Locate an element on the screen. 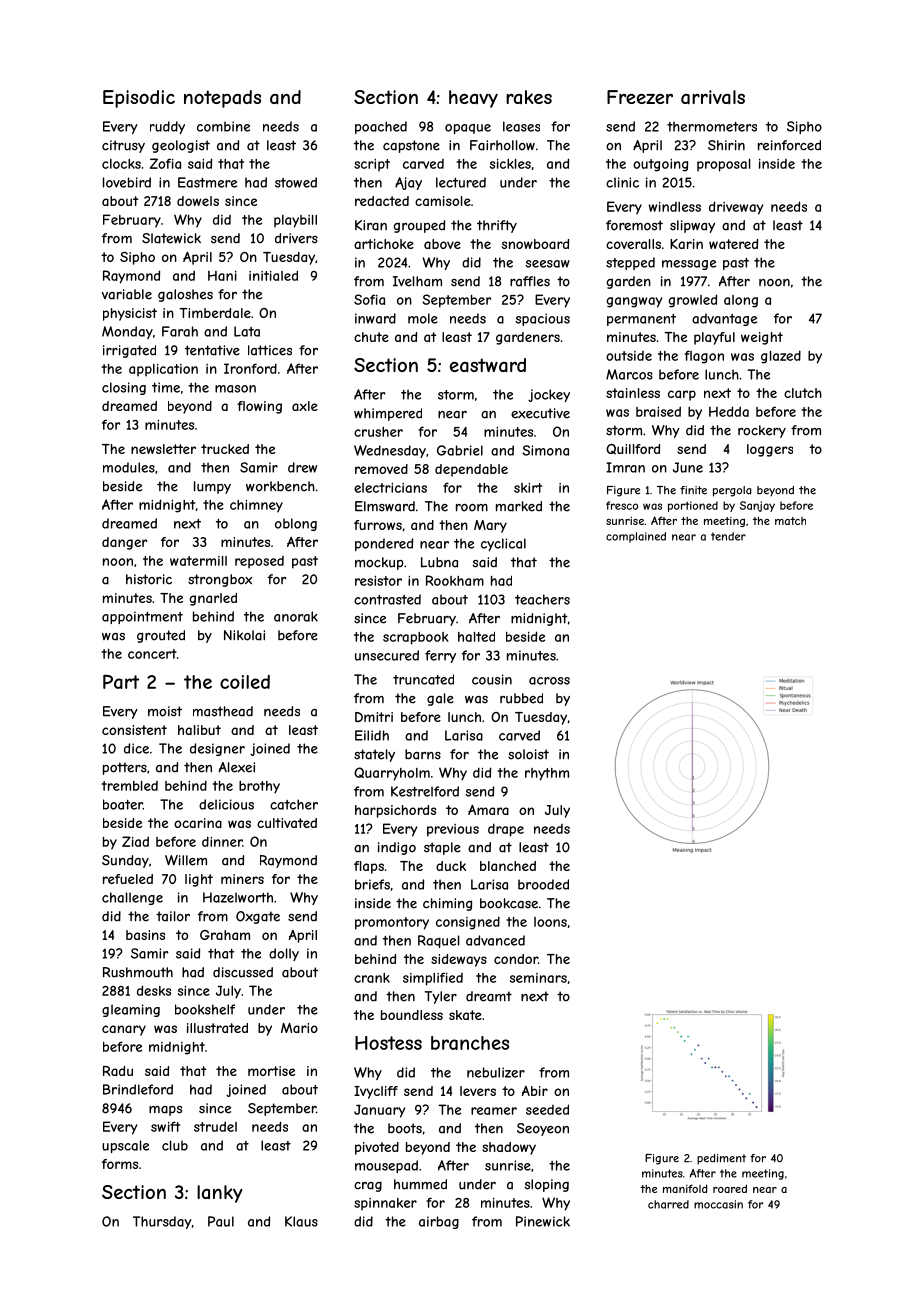 This screenshot has width=924, height=1308. watermill is located at coordinates (198, 561).
